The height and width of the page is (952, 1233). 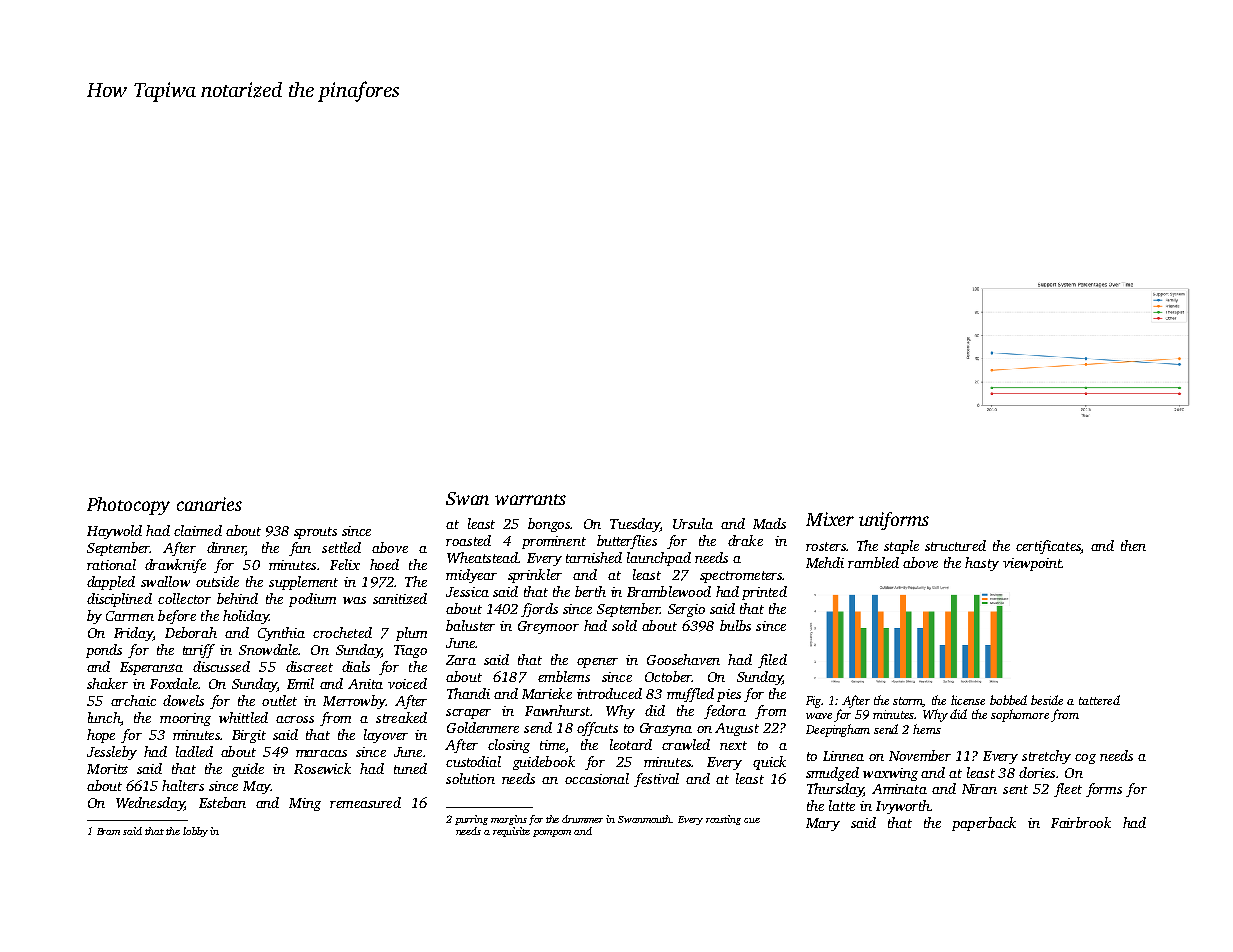 I want to click on Photocopy, so click(x=128, y=506).
